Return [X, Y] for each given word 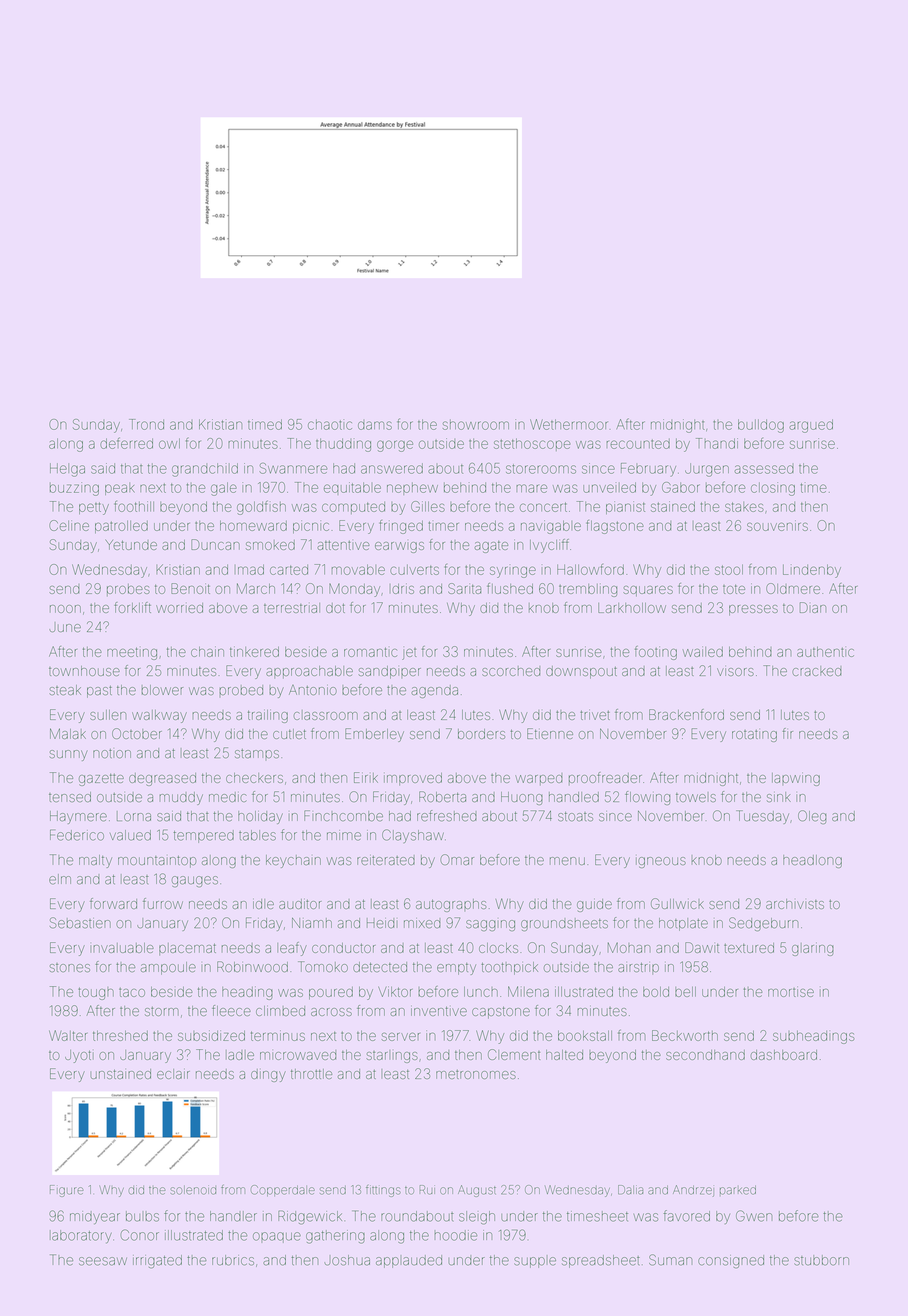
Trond [146, 424]
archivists [795, 904]
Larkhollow [632, 608]
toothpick [509, 968]
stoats [575, 816]
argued [811, 426]
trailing [268, 716]
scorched [511, 671]
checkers [254, 778]
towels [696, 797]
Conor [140, 1235]
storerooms [541, 469]
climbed [280, 1011]
